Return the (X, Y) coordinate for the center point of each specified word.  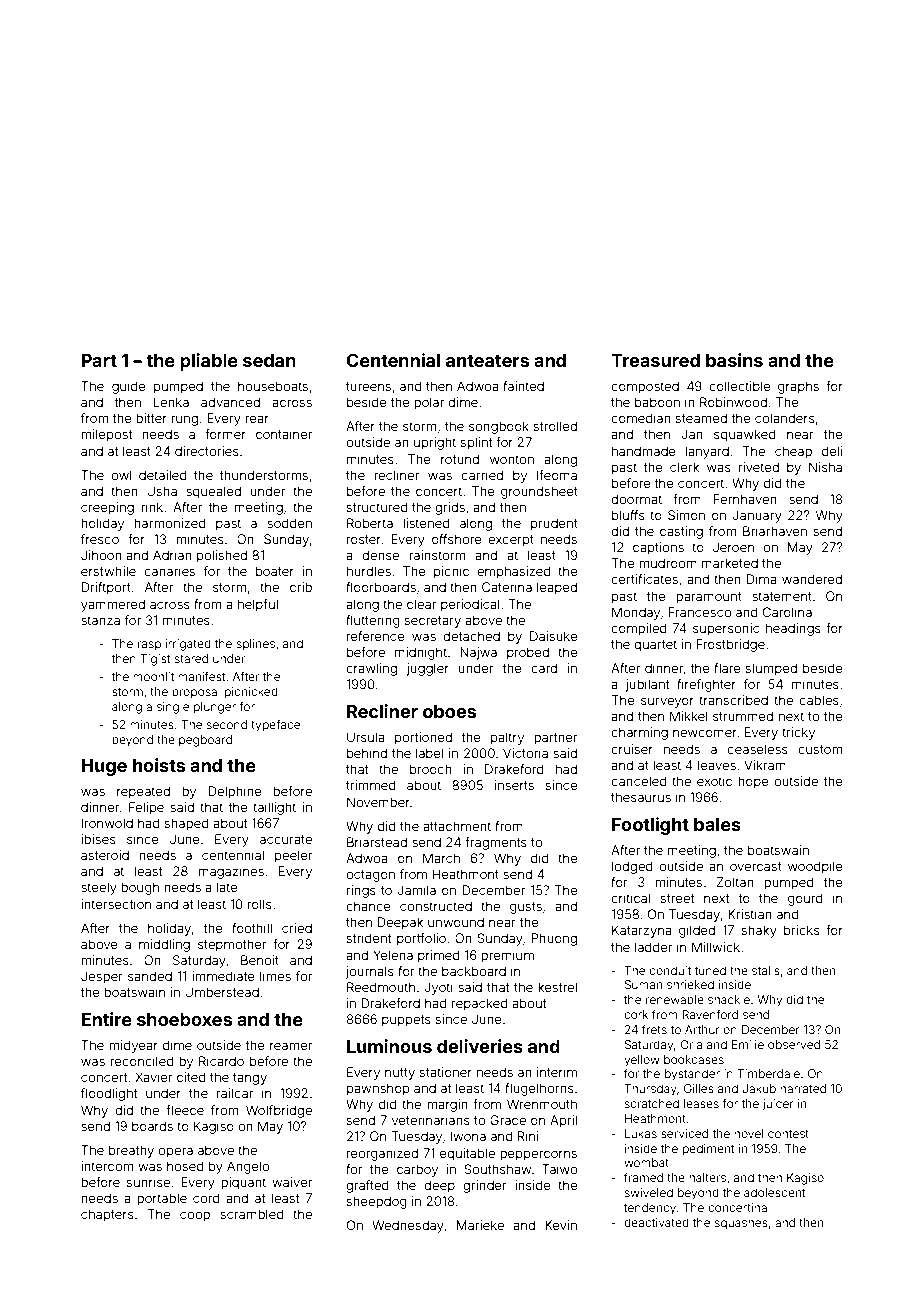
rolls (260, 904)
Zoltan (735, 882)
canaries (169, 571)
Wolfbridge (279, 1111)
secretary (433, 622)
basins (734, 360)
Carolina (787, 612)
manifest (201, 676)
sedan (269, 360)
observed (794, 1044)
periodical (470, 605)
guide (129, 387)
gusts (526, 908)
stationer (446, 1072)
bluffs (628, 515)
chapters (107, 1215)
